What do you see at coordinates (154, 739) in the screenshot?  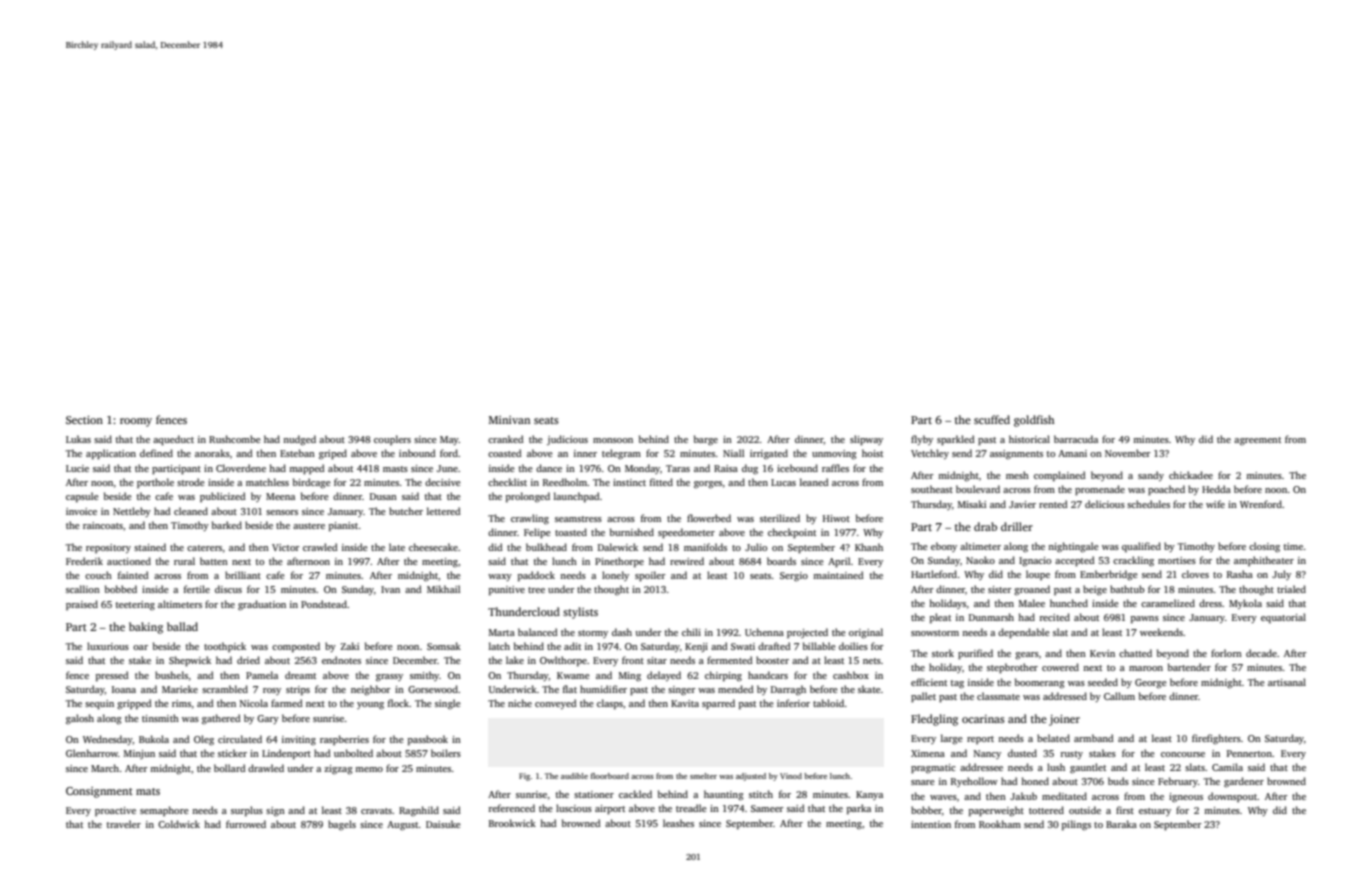 I see `Bukola` at bounding box center [154, 739].
